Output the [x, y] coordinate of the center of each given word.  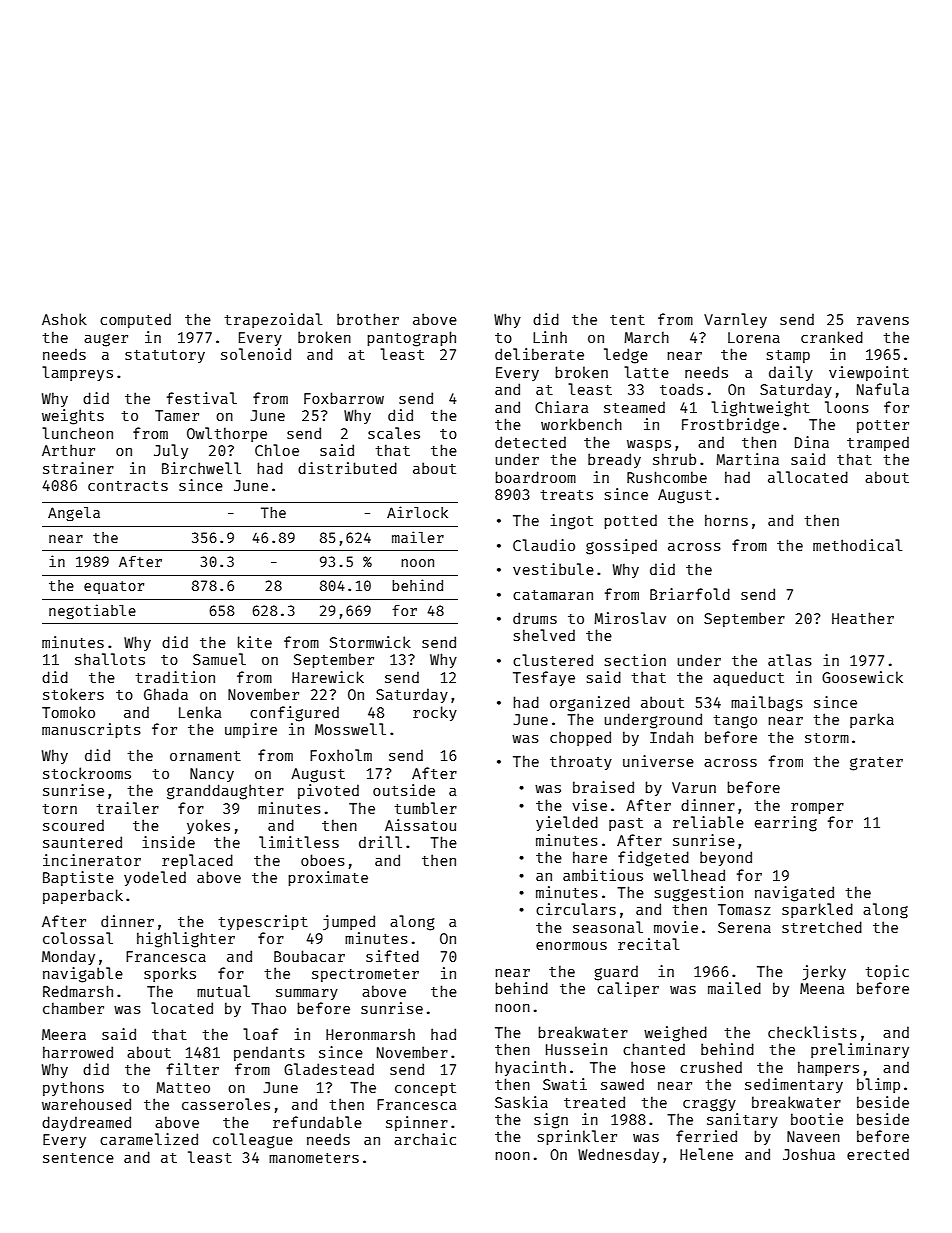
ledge [626, 356]
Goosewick [862, 677]
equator [114, 587]
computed [135, 320]
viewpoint [869, 373]
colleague [253, 1141]
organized [590, 704]
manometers [314, 1158]
